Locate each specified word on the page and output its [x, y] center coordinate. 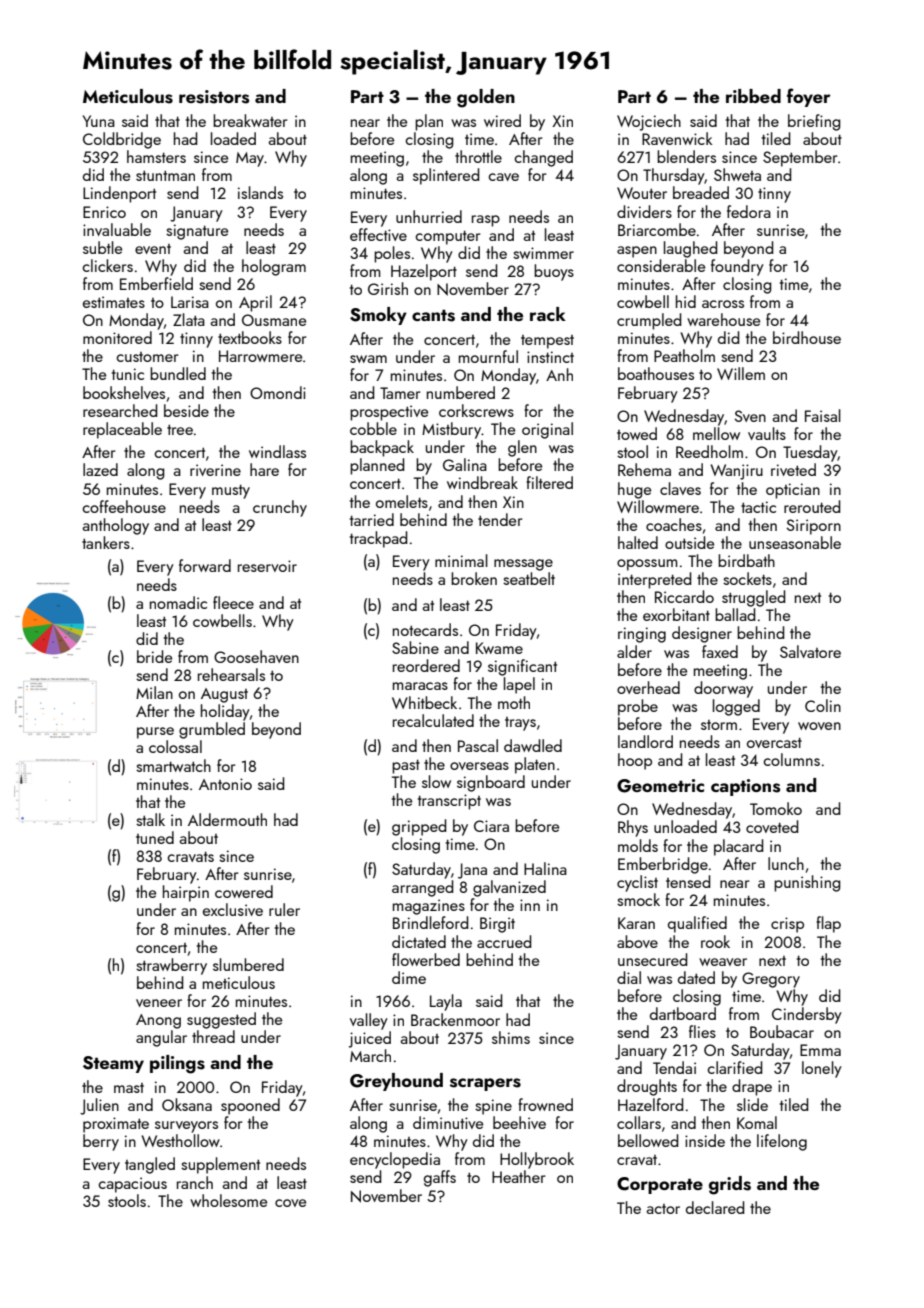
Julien [99, 1106]
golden [486, 98]
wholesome [228, 1200]
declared [715, 1207]
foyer [809, 97]
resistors [214, 97]
